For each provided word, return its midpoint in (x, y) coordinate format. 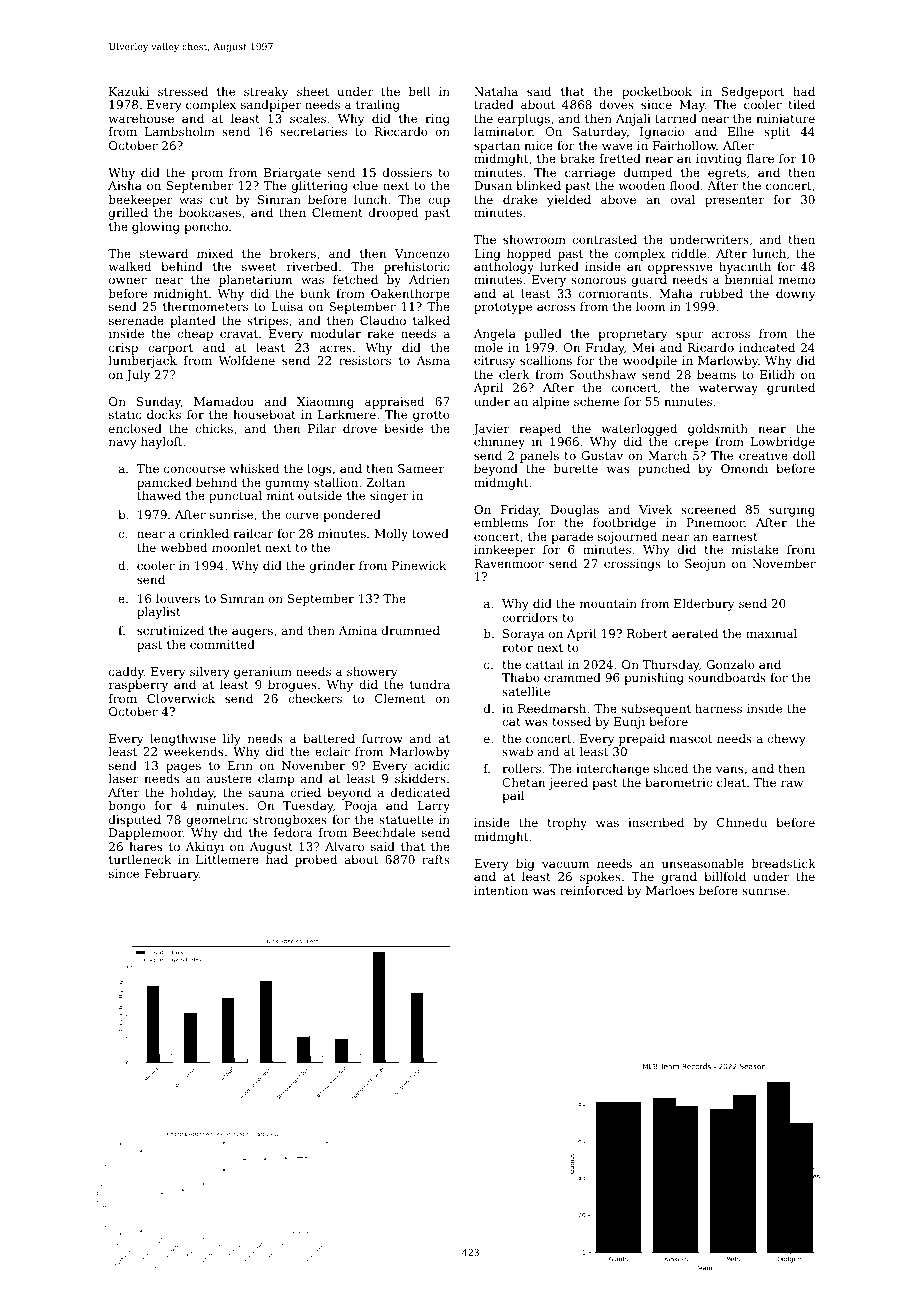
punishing (654, 679)
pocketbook (657, 93)
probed (316, 861)
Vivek (656, 509)
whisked (254, 468)
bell (419, 91)
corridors (530, 617)
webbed (184, 547)
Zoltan (385, 482)
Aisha (125, 185)
